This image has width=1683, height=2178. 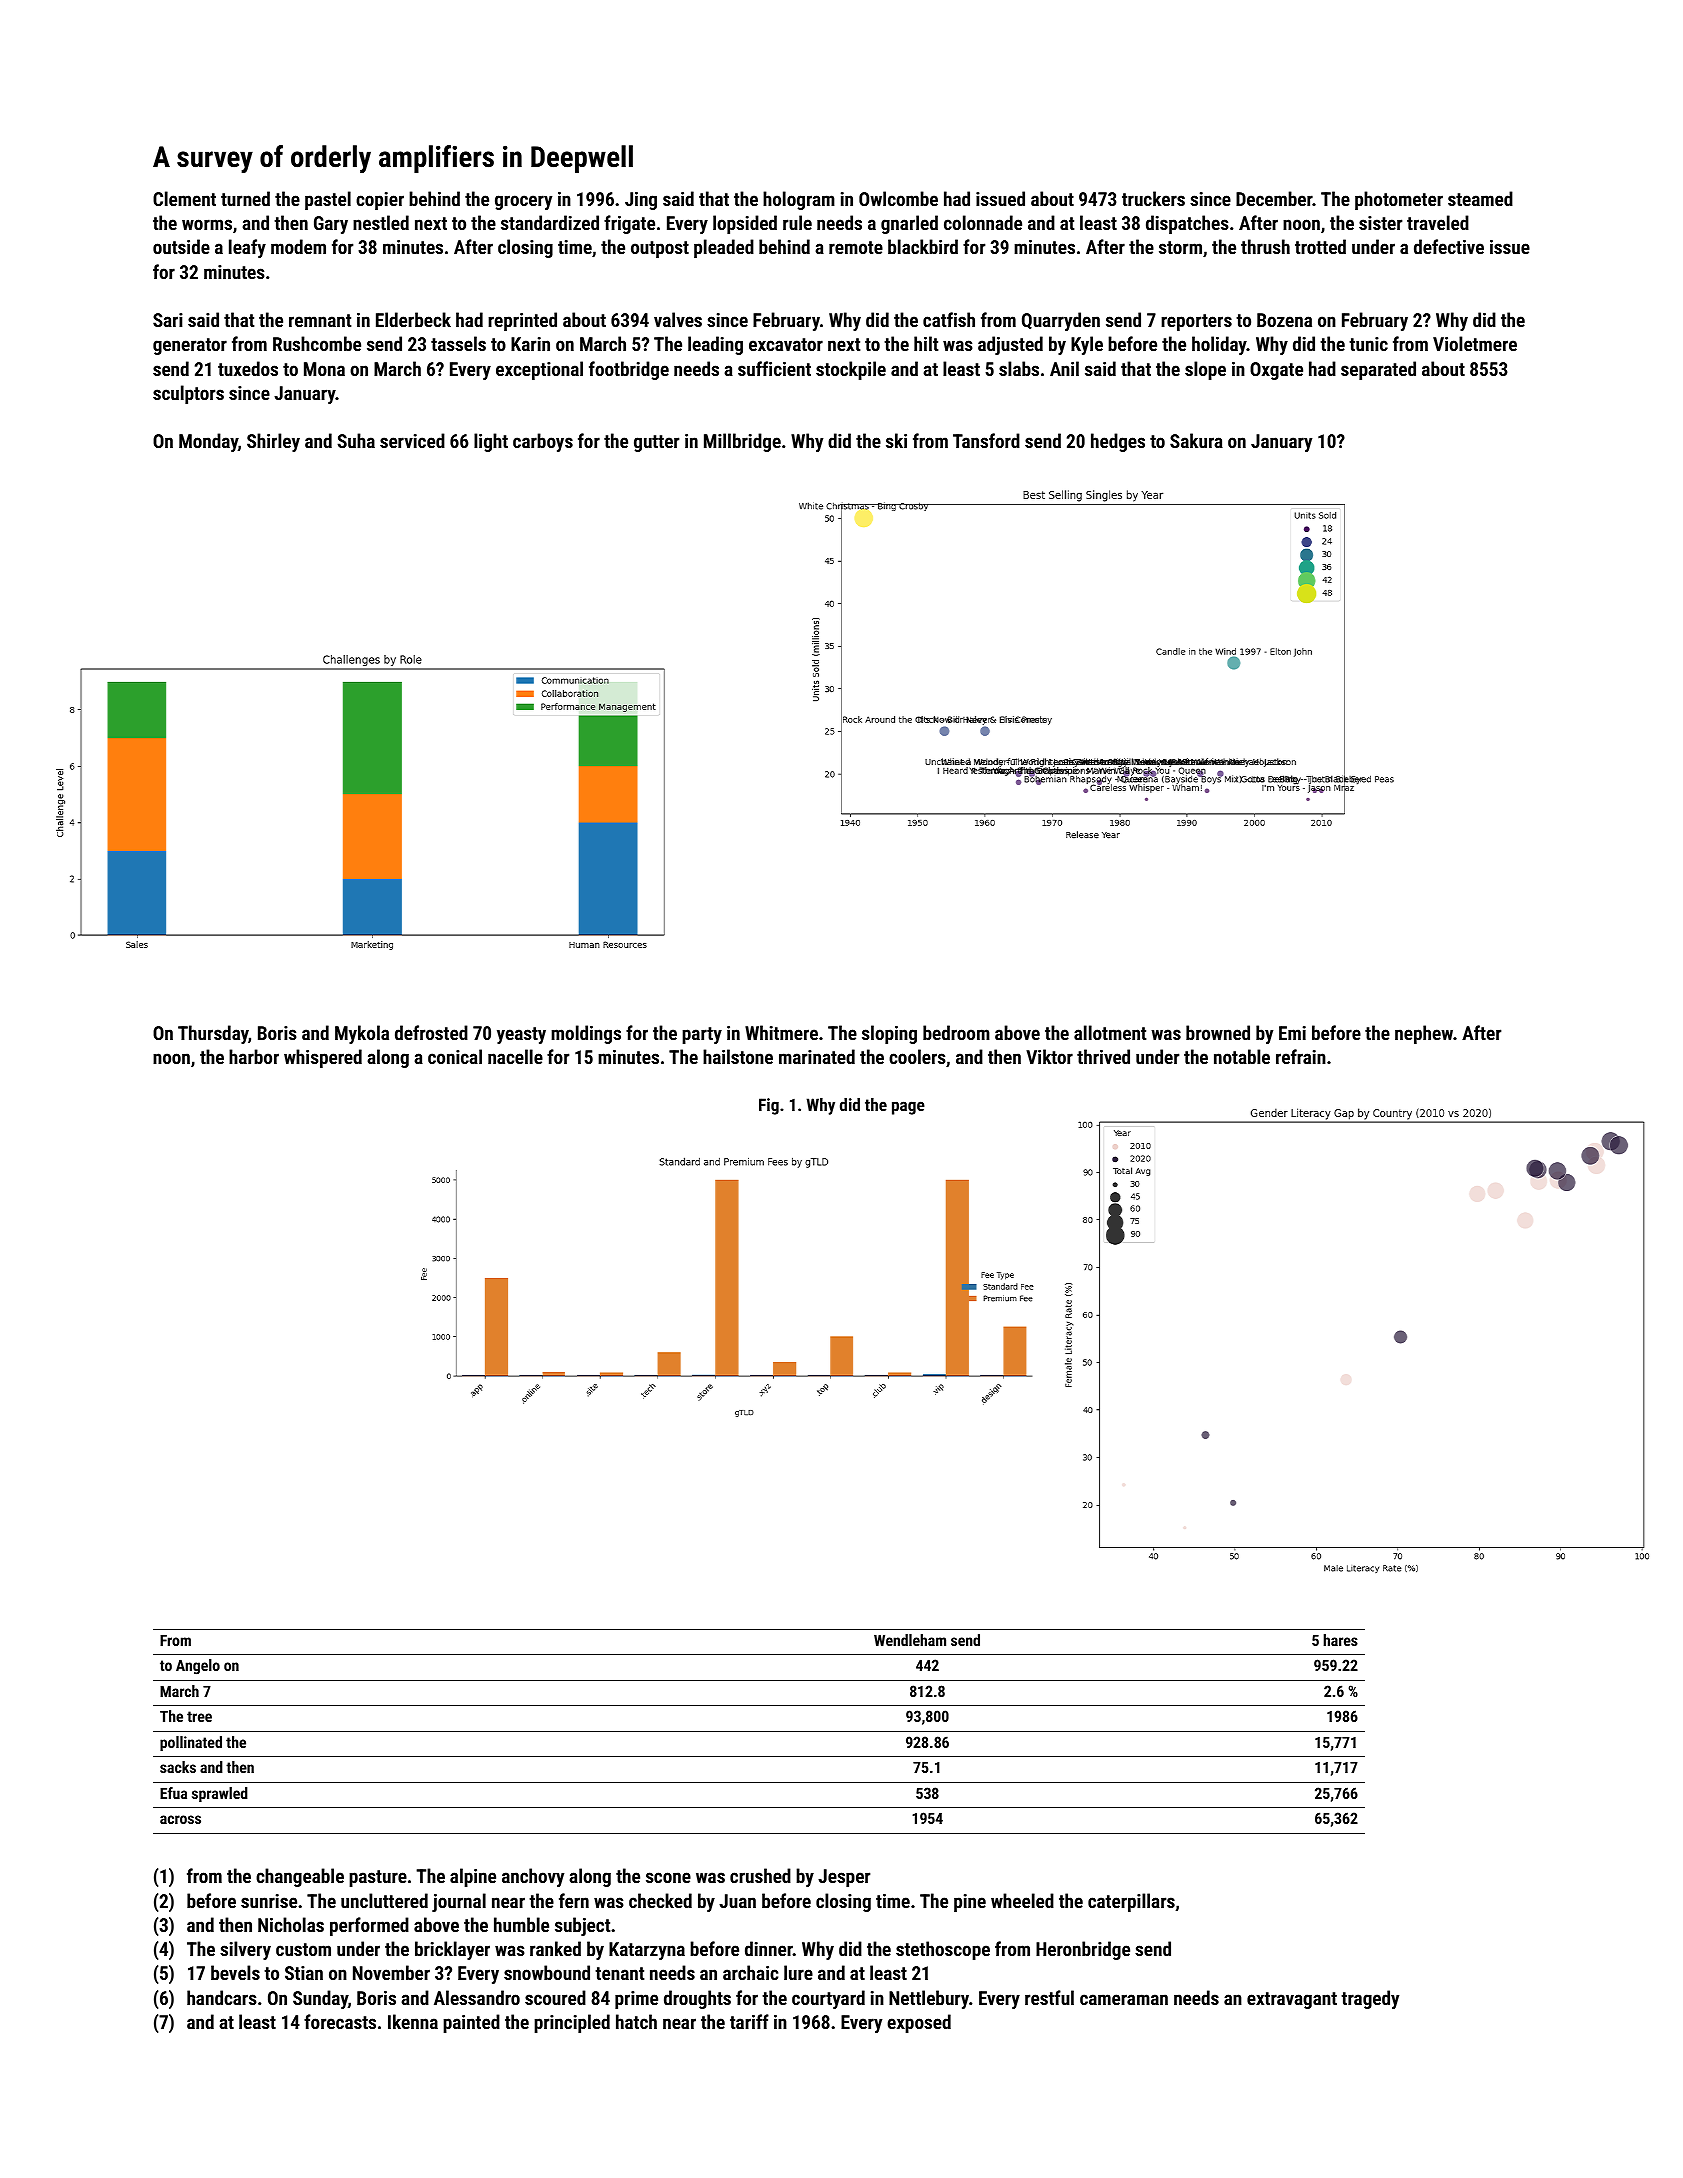 What do you see at coordinates (1340, 1640) in the image?
I see `hares` at bounding box center [1340, 1640].
